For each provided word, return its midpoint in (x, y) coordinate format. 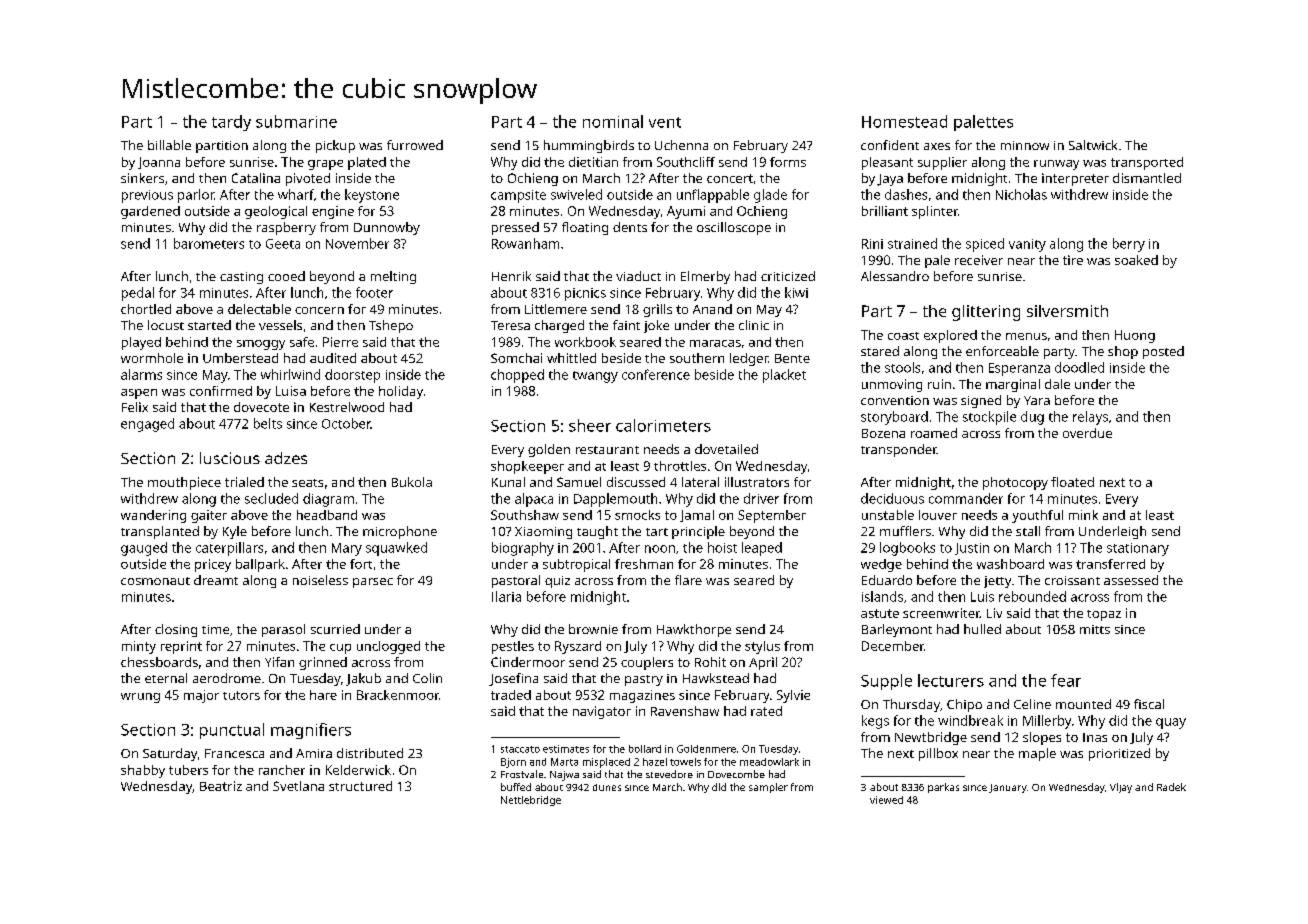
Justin (972, 549)
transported (1147, 163)
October (346, 423)
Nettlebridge (531, 801)
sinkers (142, 178)
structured (360, 786)
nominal (613, 121)
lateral (700, 482)
